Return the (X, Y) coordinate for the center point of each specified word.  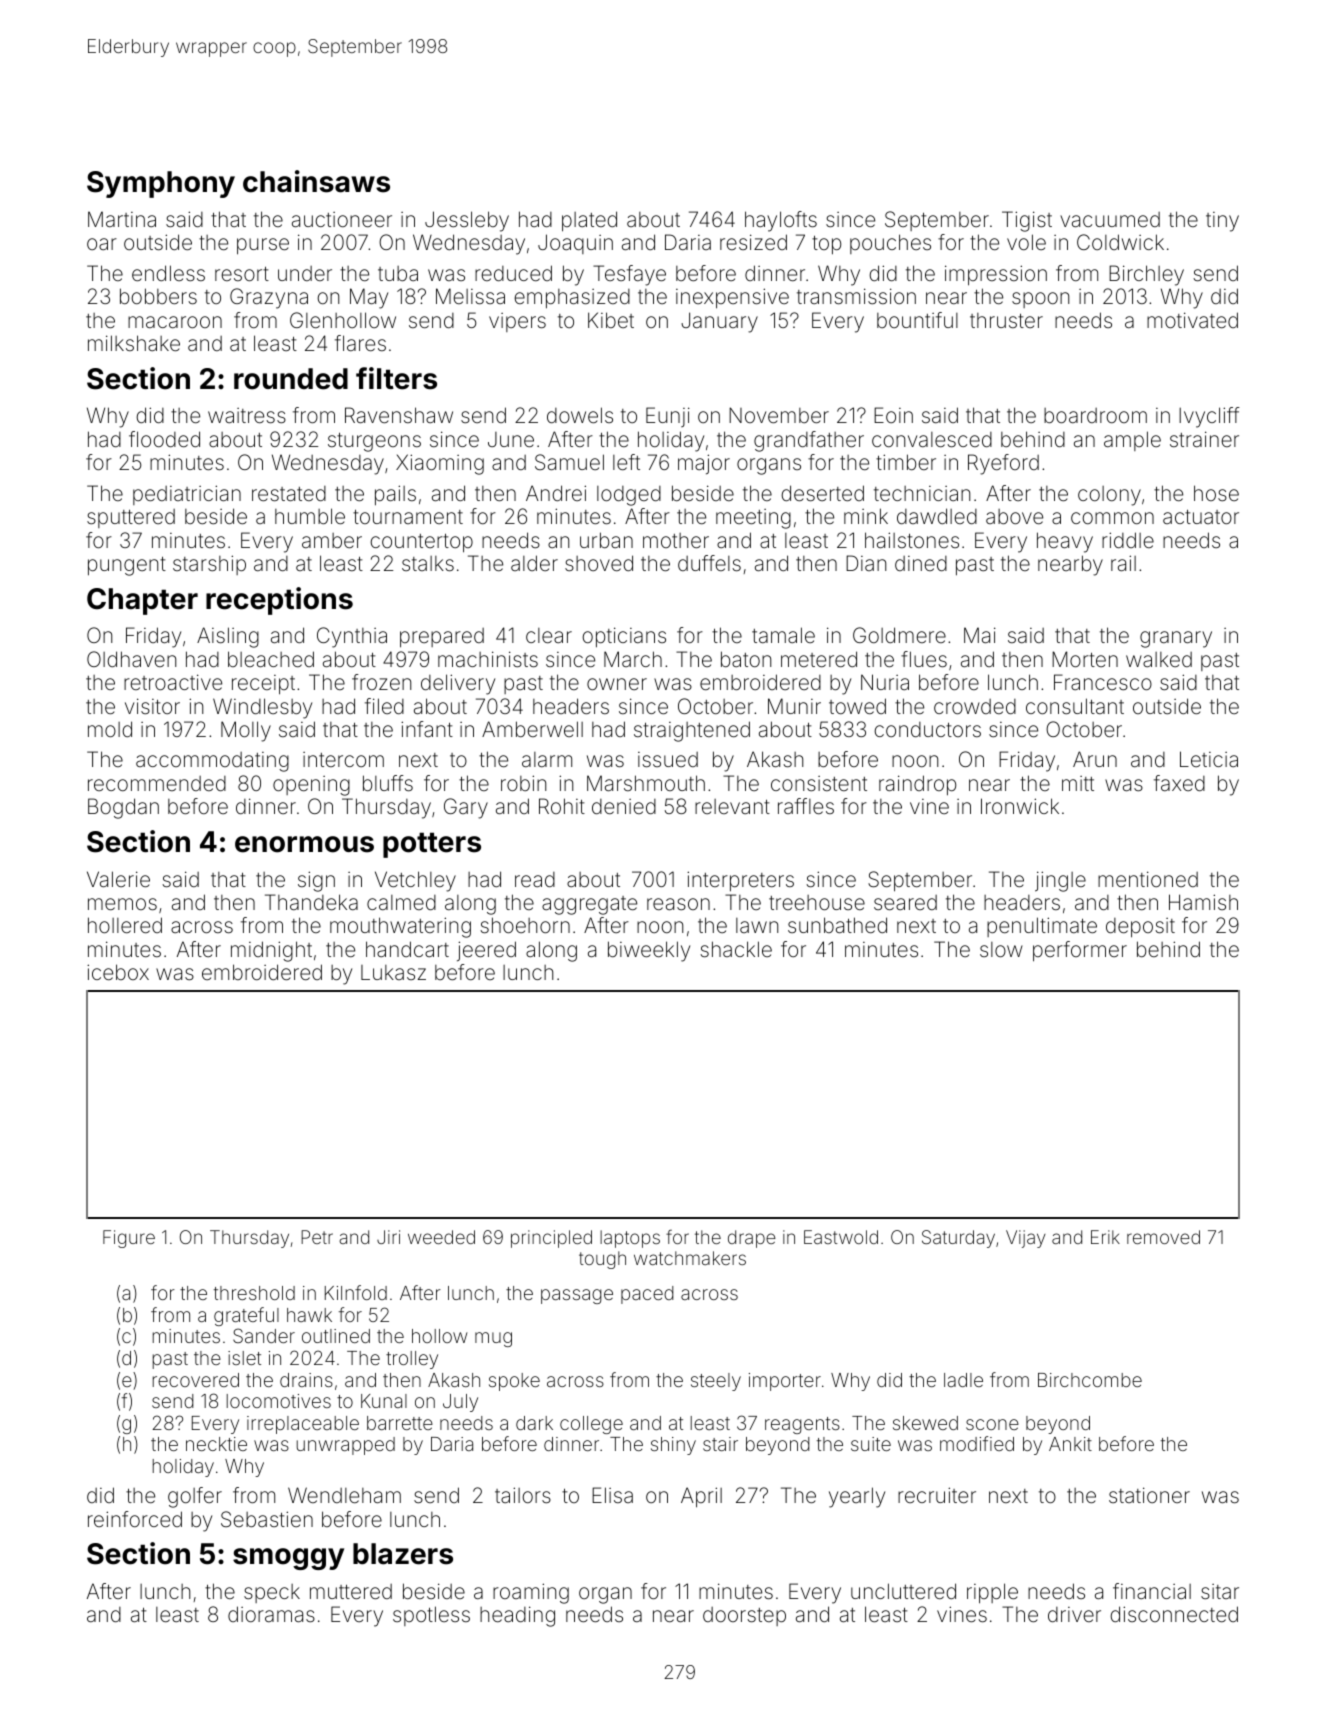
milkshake (134, 343)
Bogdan (123, 808)
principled (551, 1239)
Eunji (668, 417)
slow (1001, 949)
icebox (118, 972)
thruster (1006, 320)
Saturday (958, 1239)
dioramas (271, 1614)
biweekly (649, 951)
